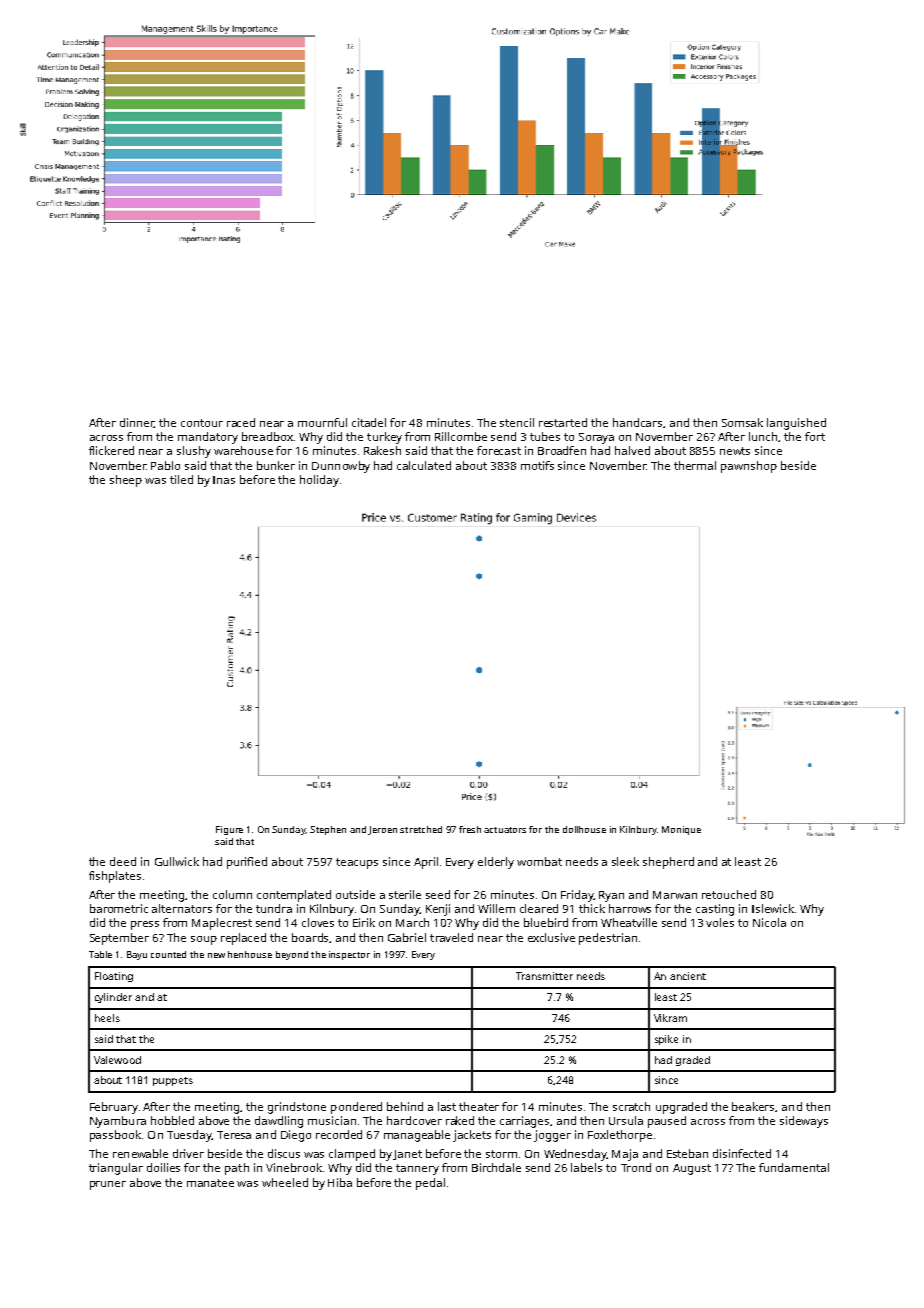 Image resolution: width=924 pixels, height=1308 pixels. What do you see at coordinates (111, 450) in the document?
I see `flickered` at bounding box center [111, 450].
